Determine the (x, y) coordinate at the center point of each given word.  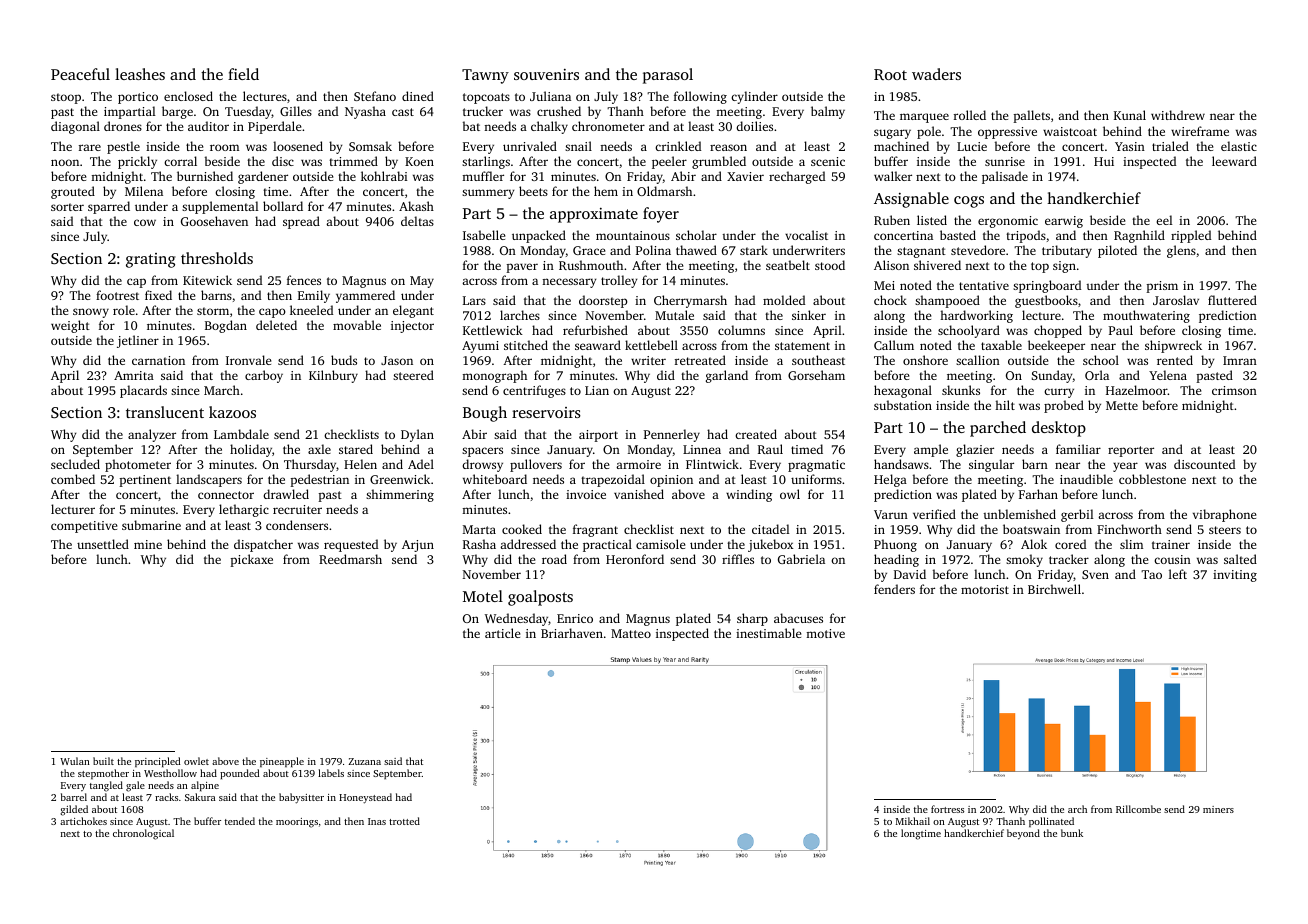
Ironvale (249, 360)
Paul (1121, 330)
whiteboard (495, 479)
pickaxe (251, 560)
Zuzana (365, 761)
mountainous (633, 235)
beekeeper (1056, 346)
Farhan (1038, 494)
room (224, 147)
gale (135, 786)
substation (903, 405)
